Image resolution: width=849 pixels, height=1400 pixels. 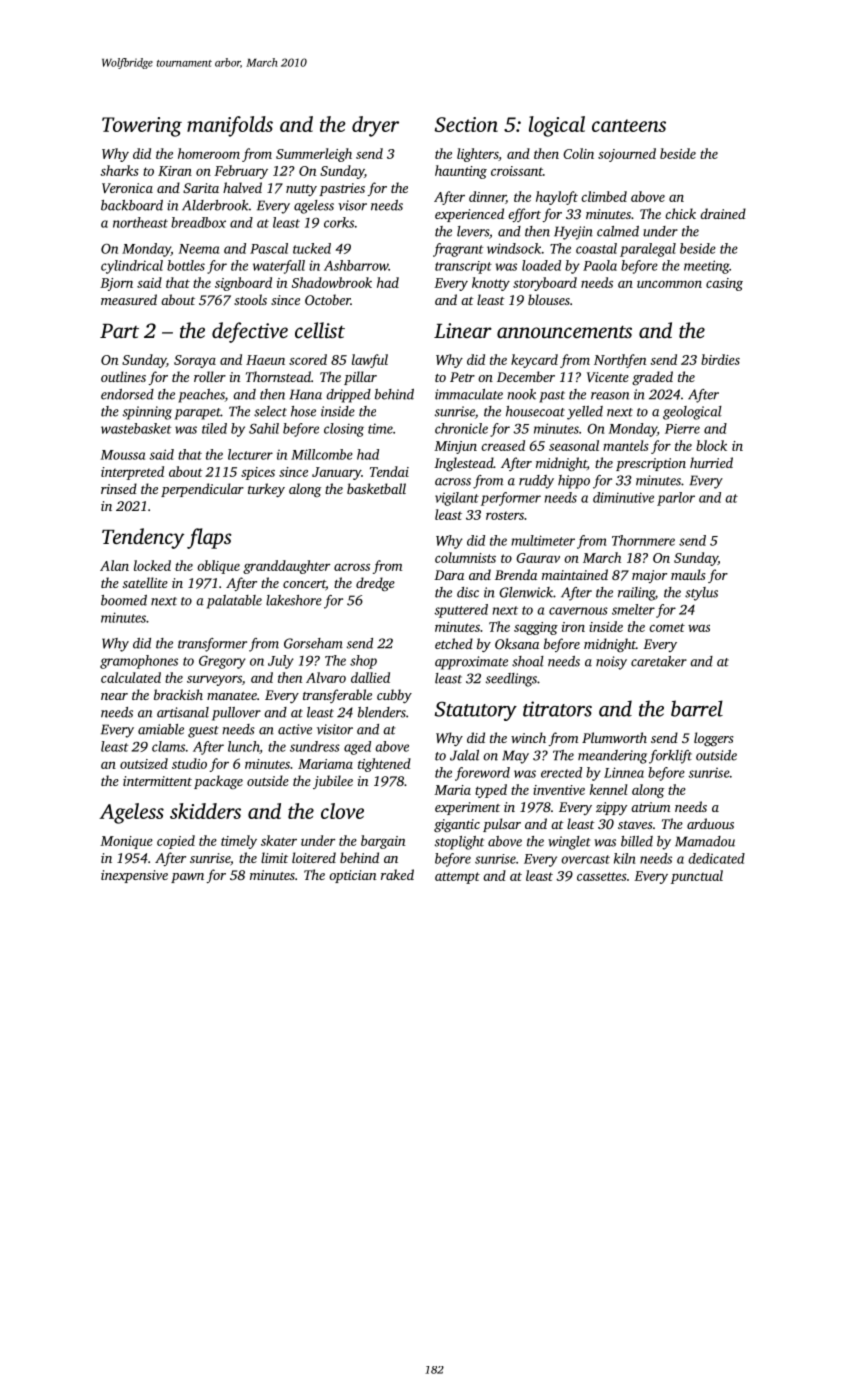 What do you see at coordinates (711, 462) in the screenshot?
I see `hurried` at bounding box center [711, 462].
